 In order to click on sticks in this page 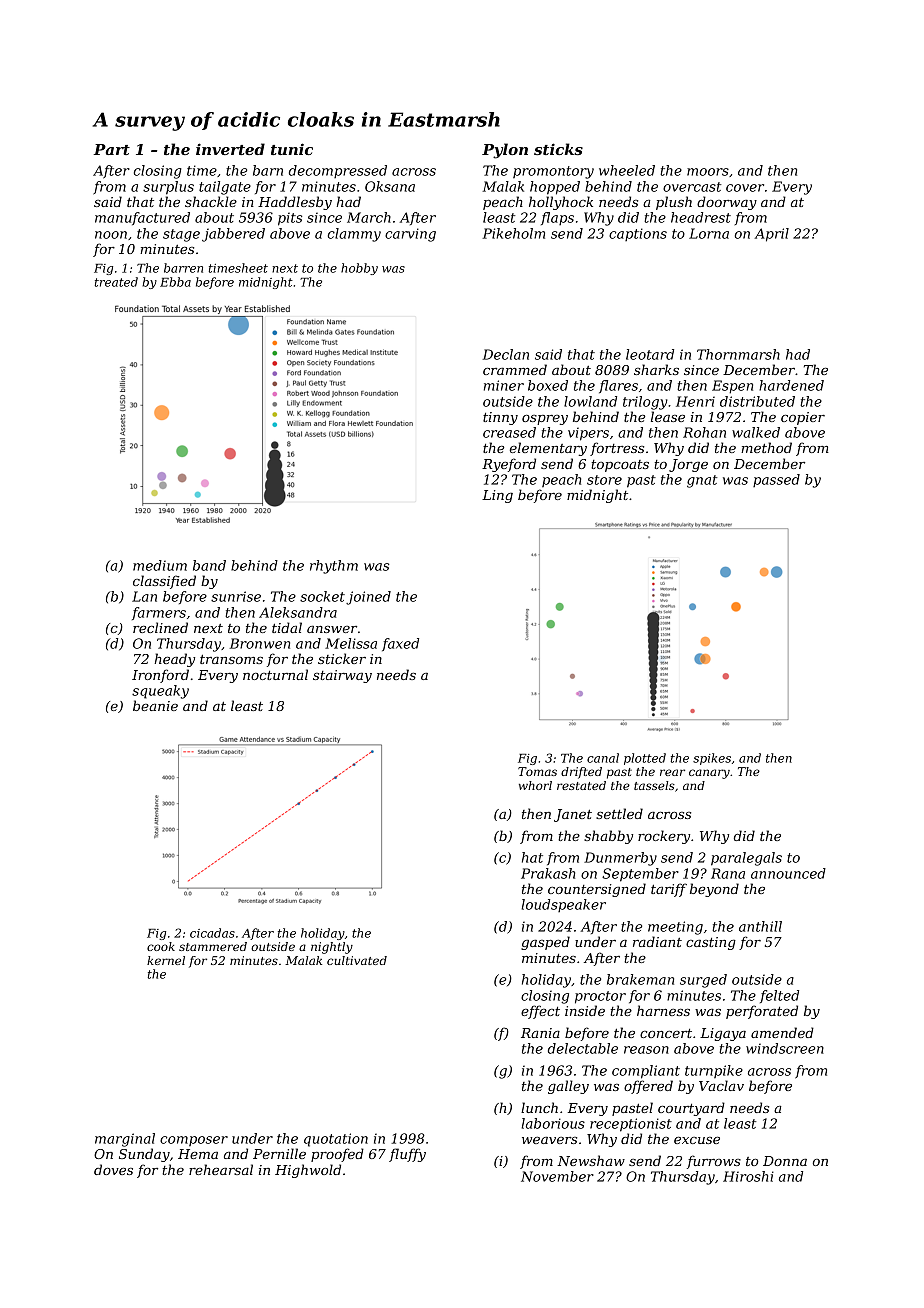, I will do `click(558, 149)`.
